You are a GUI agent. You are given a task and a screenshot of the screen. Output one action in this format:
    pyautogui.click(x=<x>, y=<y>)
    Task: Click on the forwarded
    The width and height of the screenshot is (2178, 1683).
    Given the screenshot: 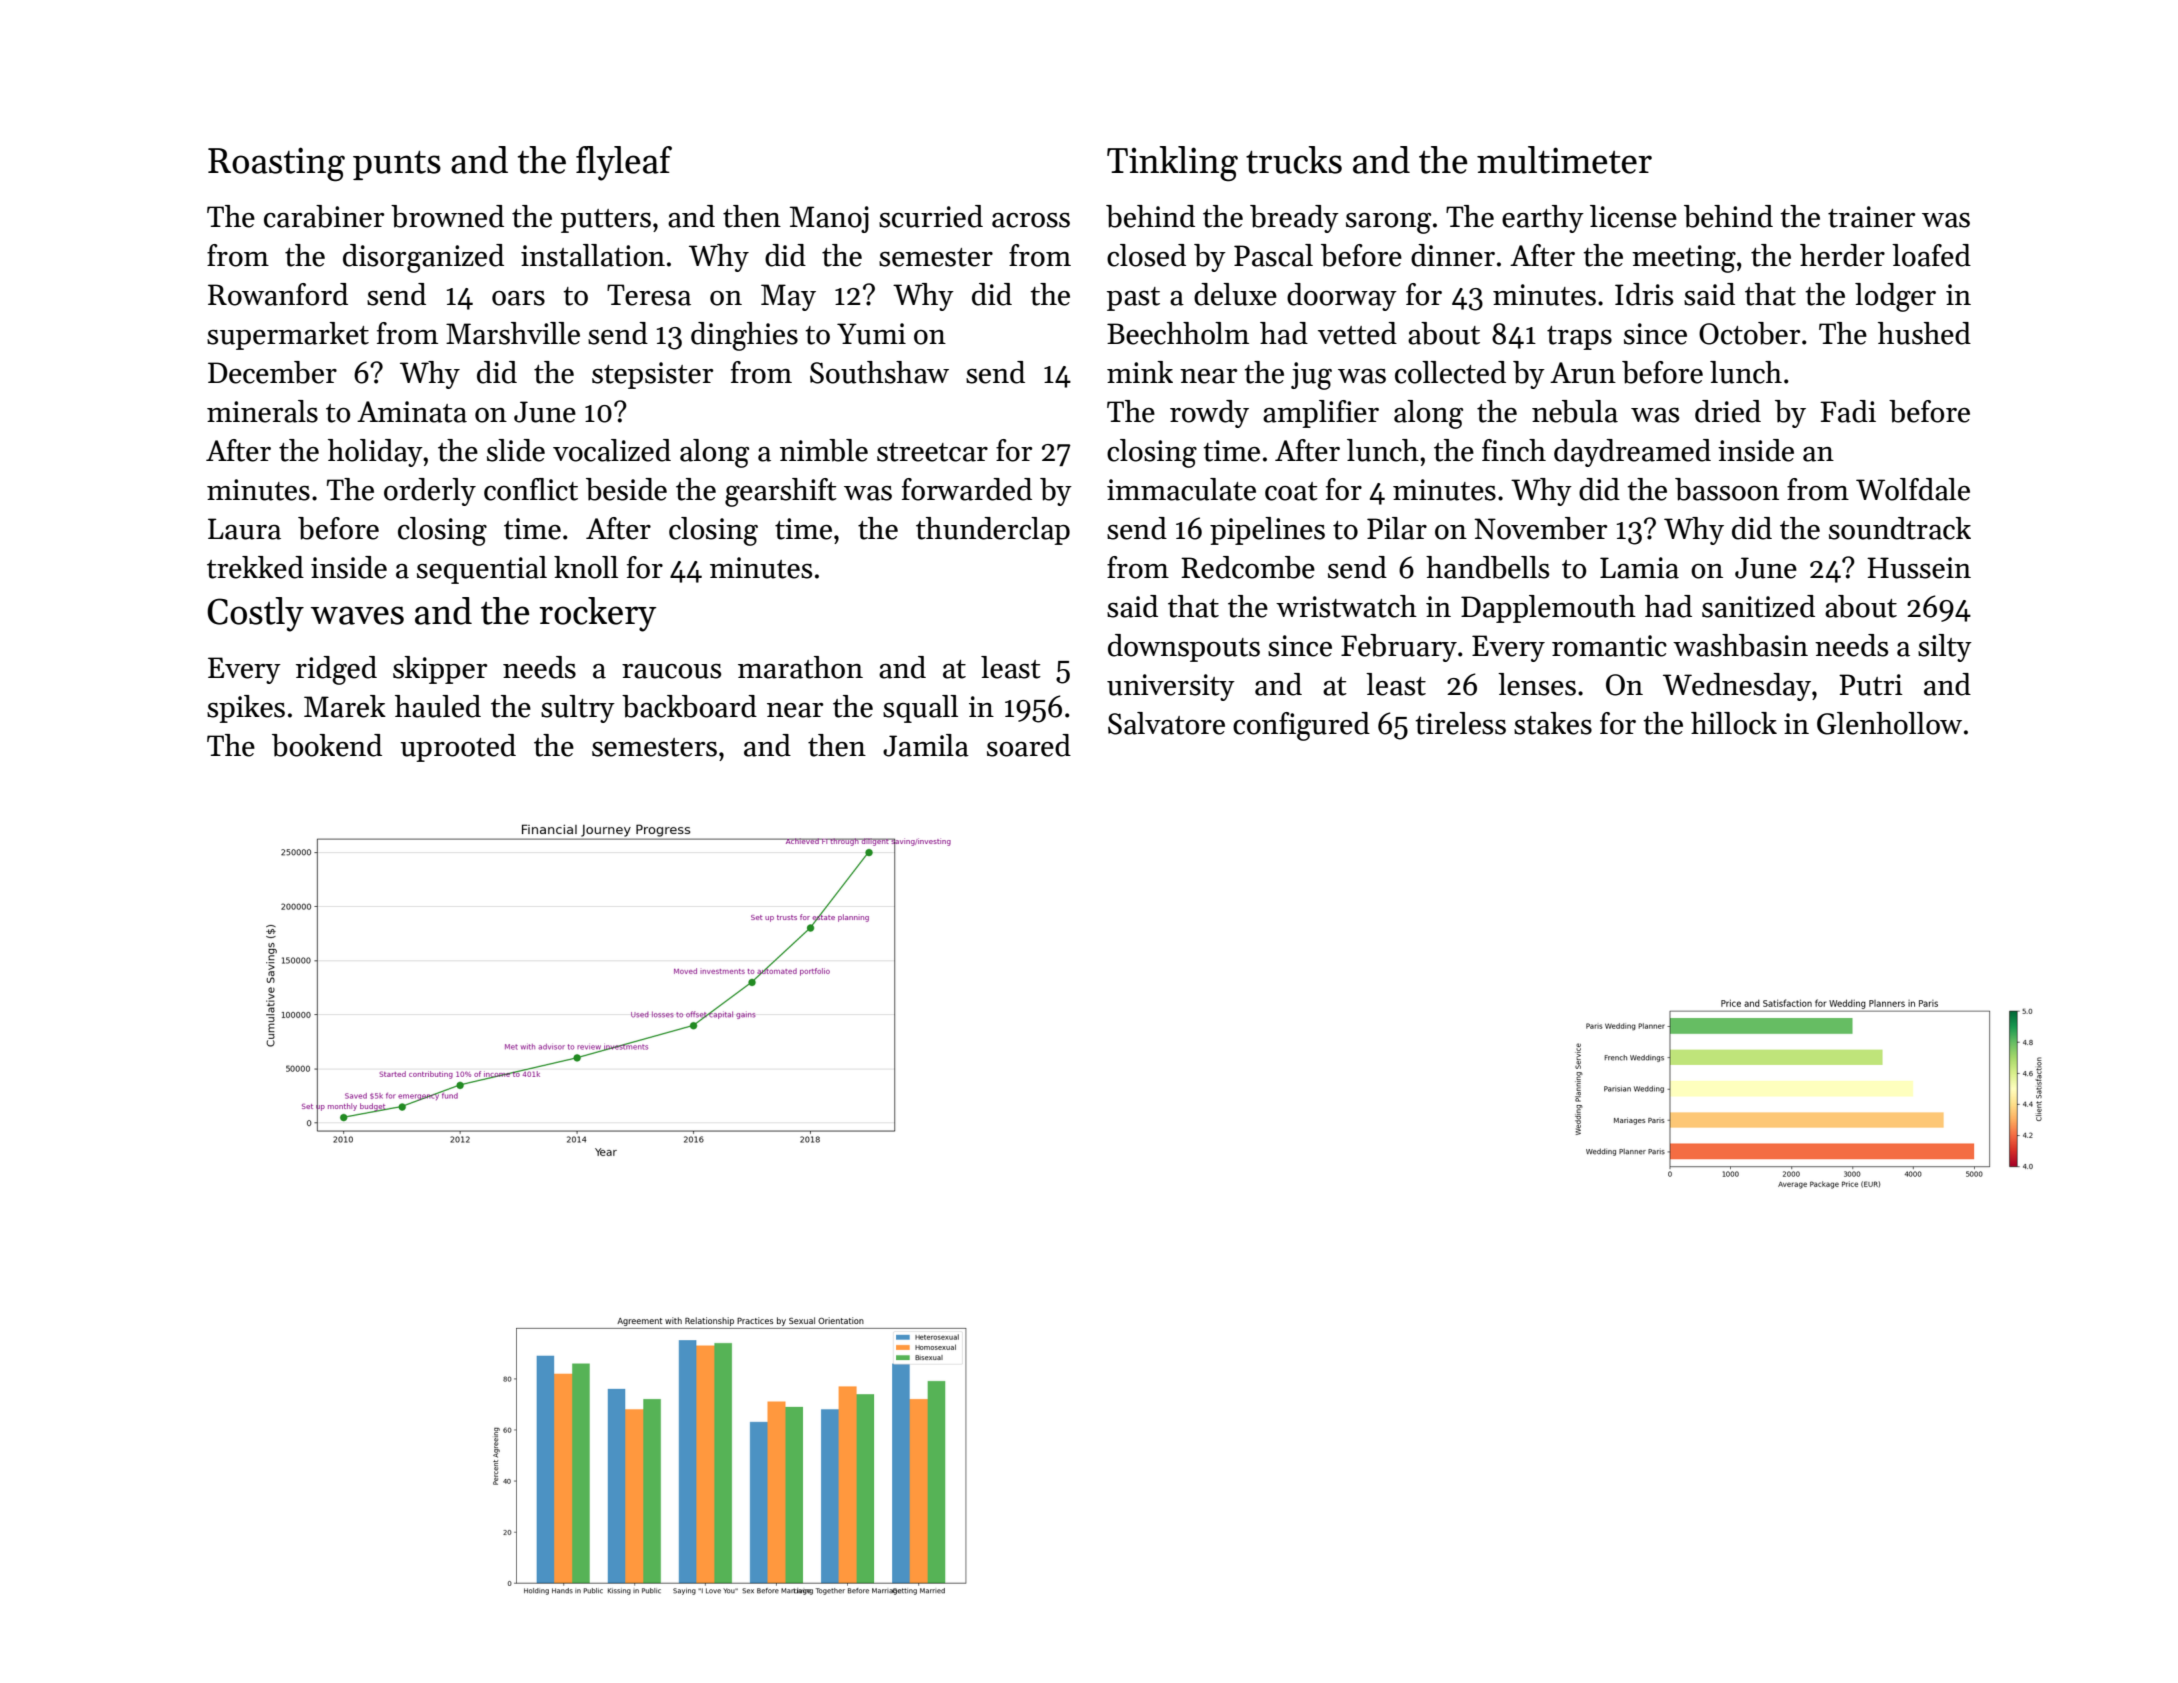 What is the action you would take?
    pyautogui.click(x=967, y=489)
